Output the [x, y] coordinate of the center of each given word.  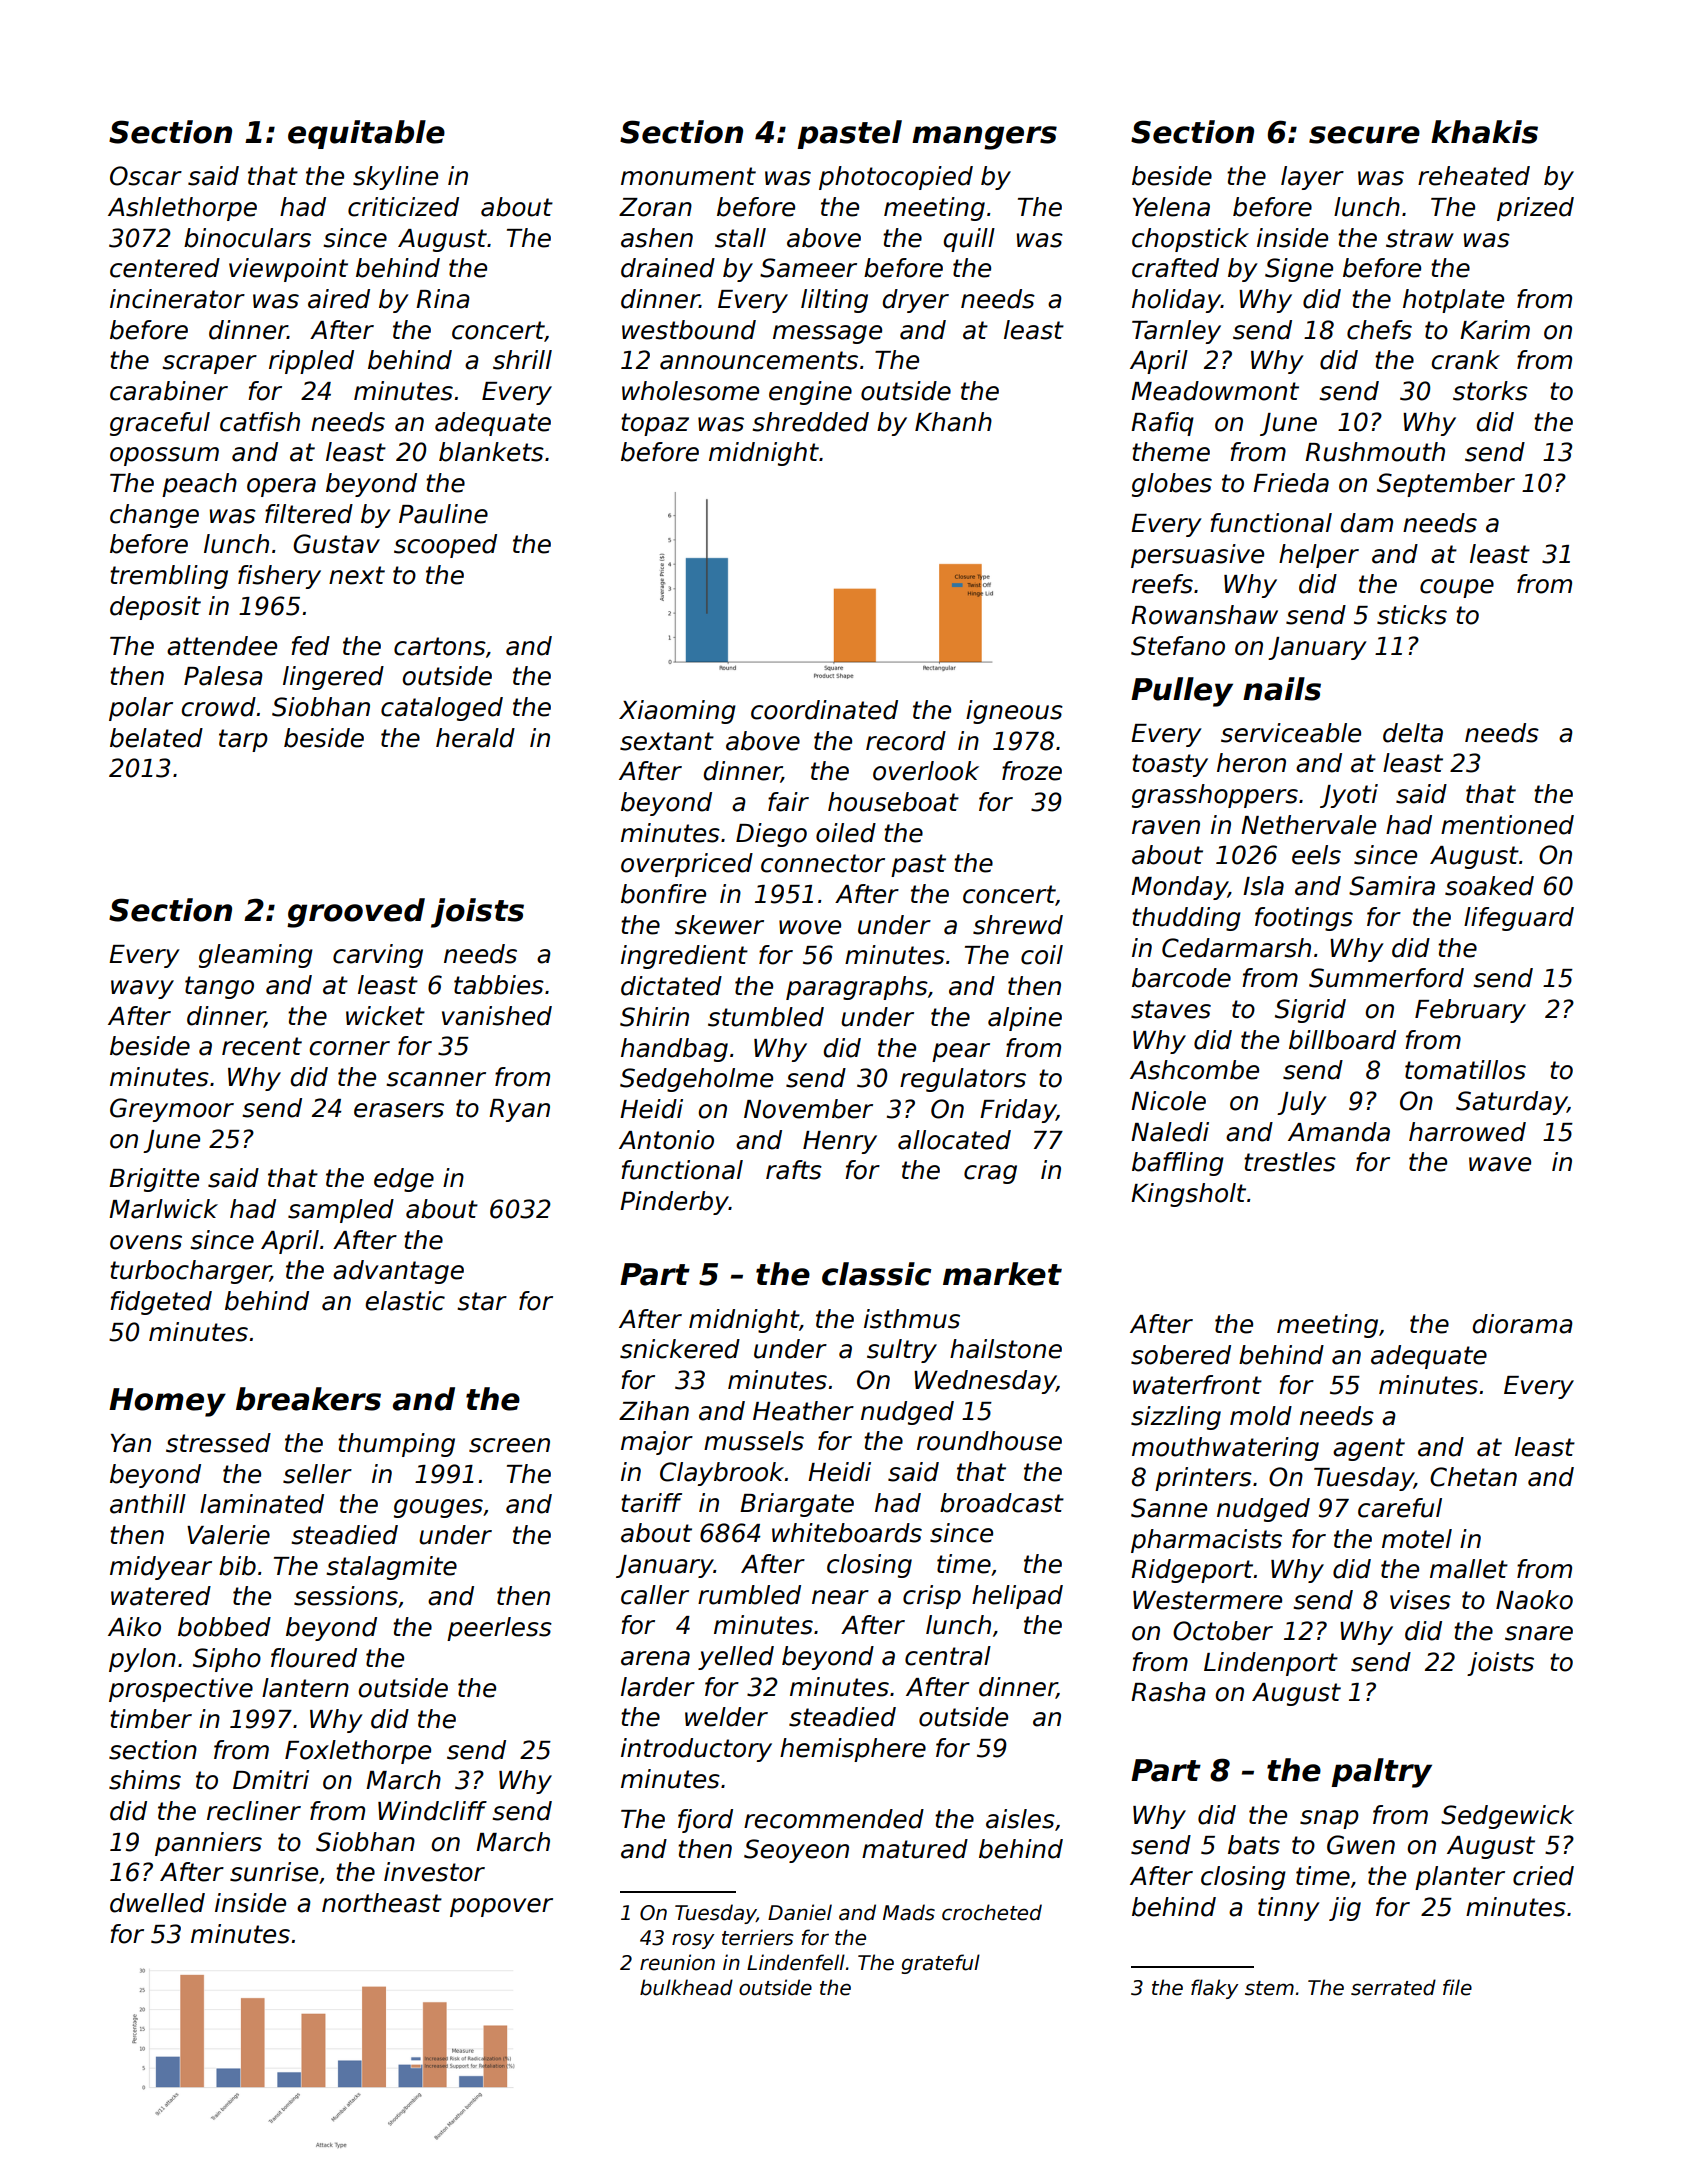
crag [990, 1174]
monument [688, 176]
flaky [1214, 1989]
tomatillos [1465, 1070]
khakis [1484, 132]
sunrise [274, 1872]
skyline [395, 178]
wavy [142, 989]
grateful [940, 1964]
